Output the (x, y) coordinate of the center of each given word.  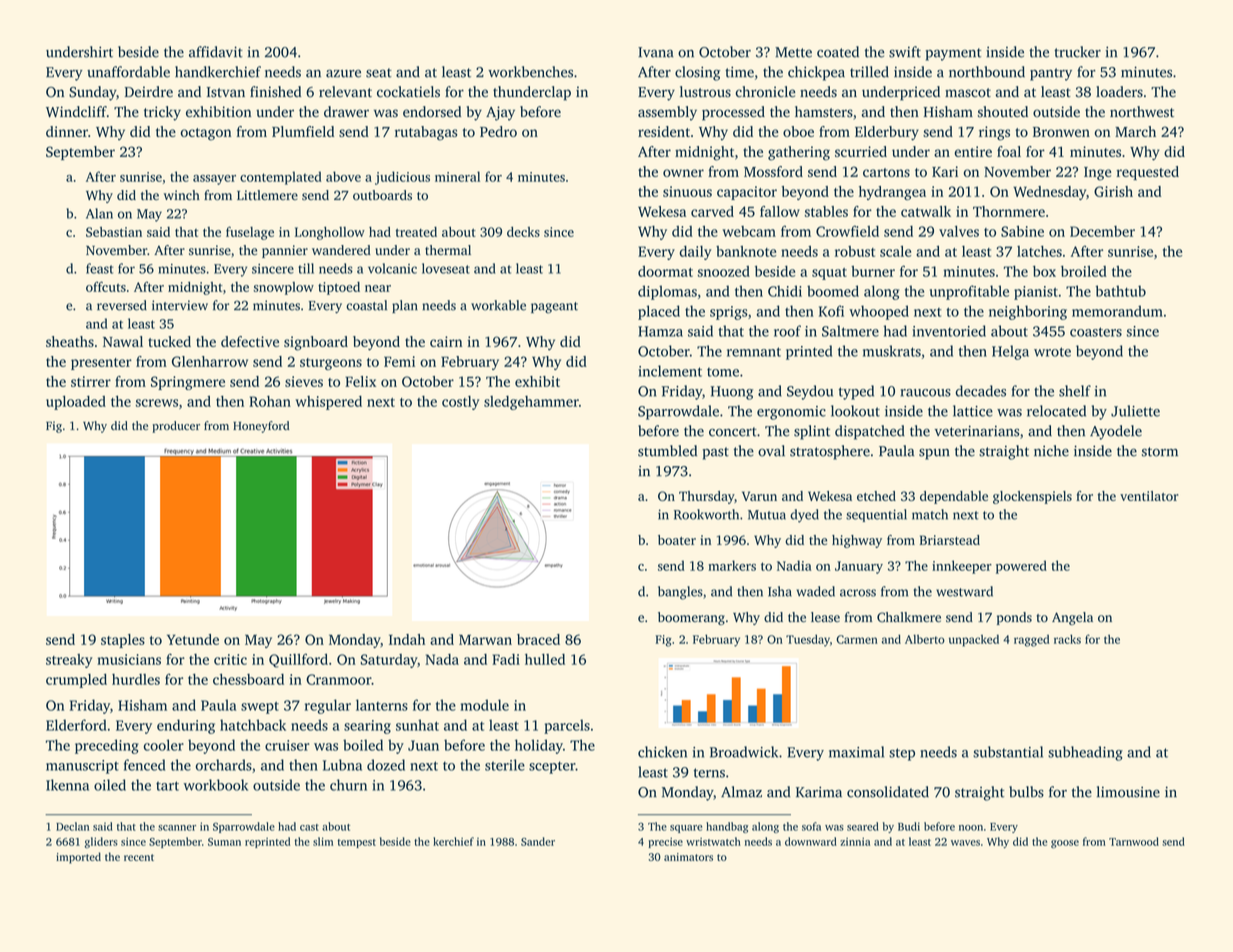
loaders (1119, 92)
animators (688, 857)
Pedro (498, 131)
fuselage (250, 233)
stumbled (667, 451)
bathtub (1121, 291)
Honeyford (261, 427)
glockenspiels (1032, 497)
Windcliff (76, 111)
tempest (356, 843)
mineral (457, 176)
